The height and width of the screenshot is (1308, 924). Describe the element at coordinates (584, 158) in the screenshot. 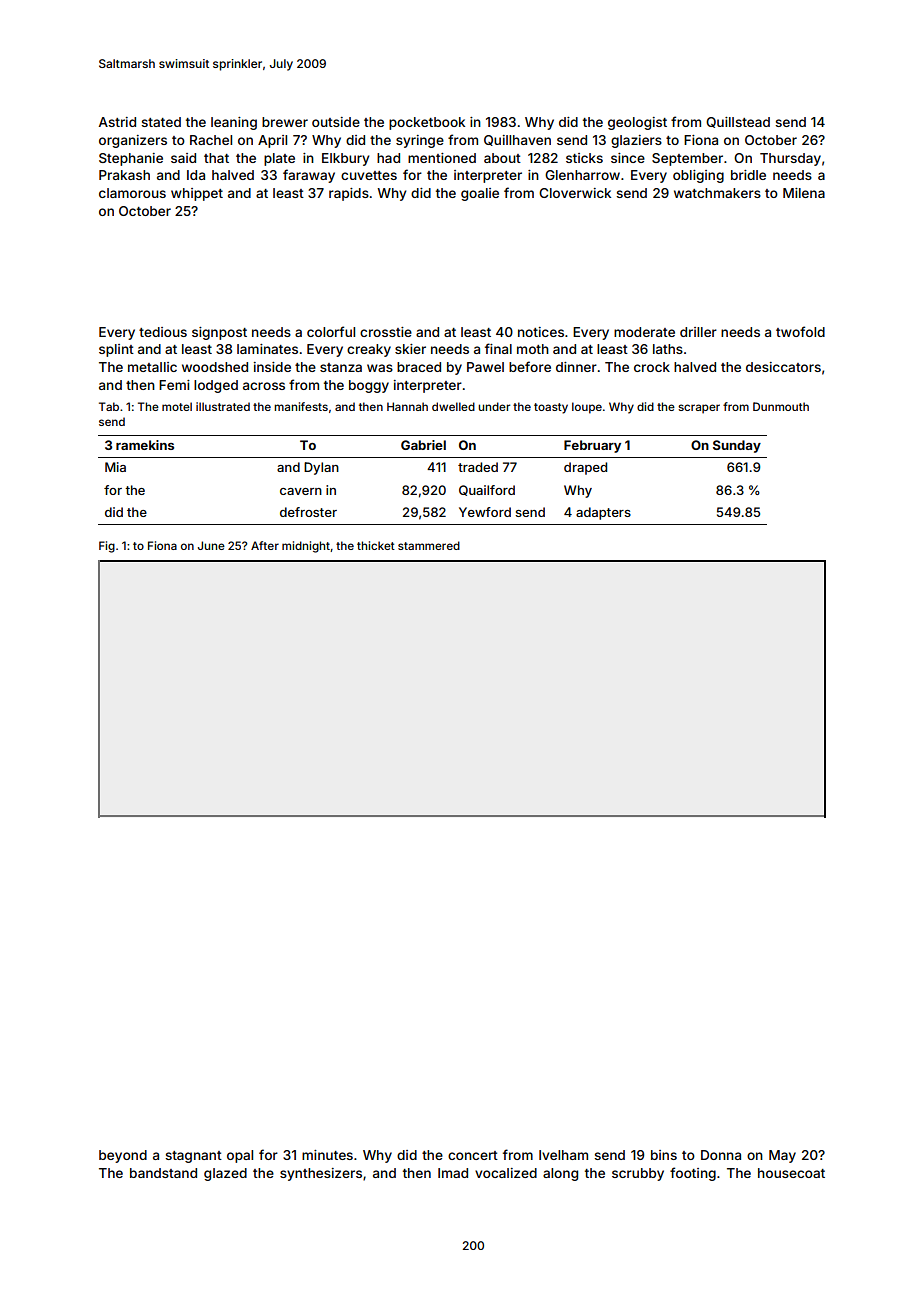

I see `sticks` at that location.
